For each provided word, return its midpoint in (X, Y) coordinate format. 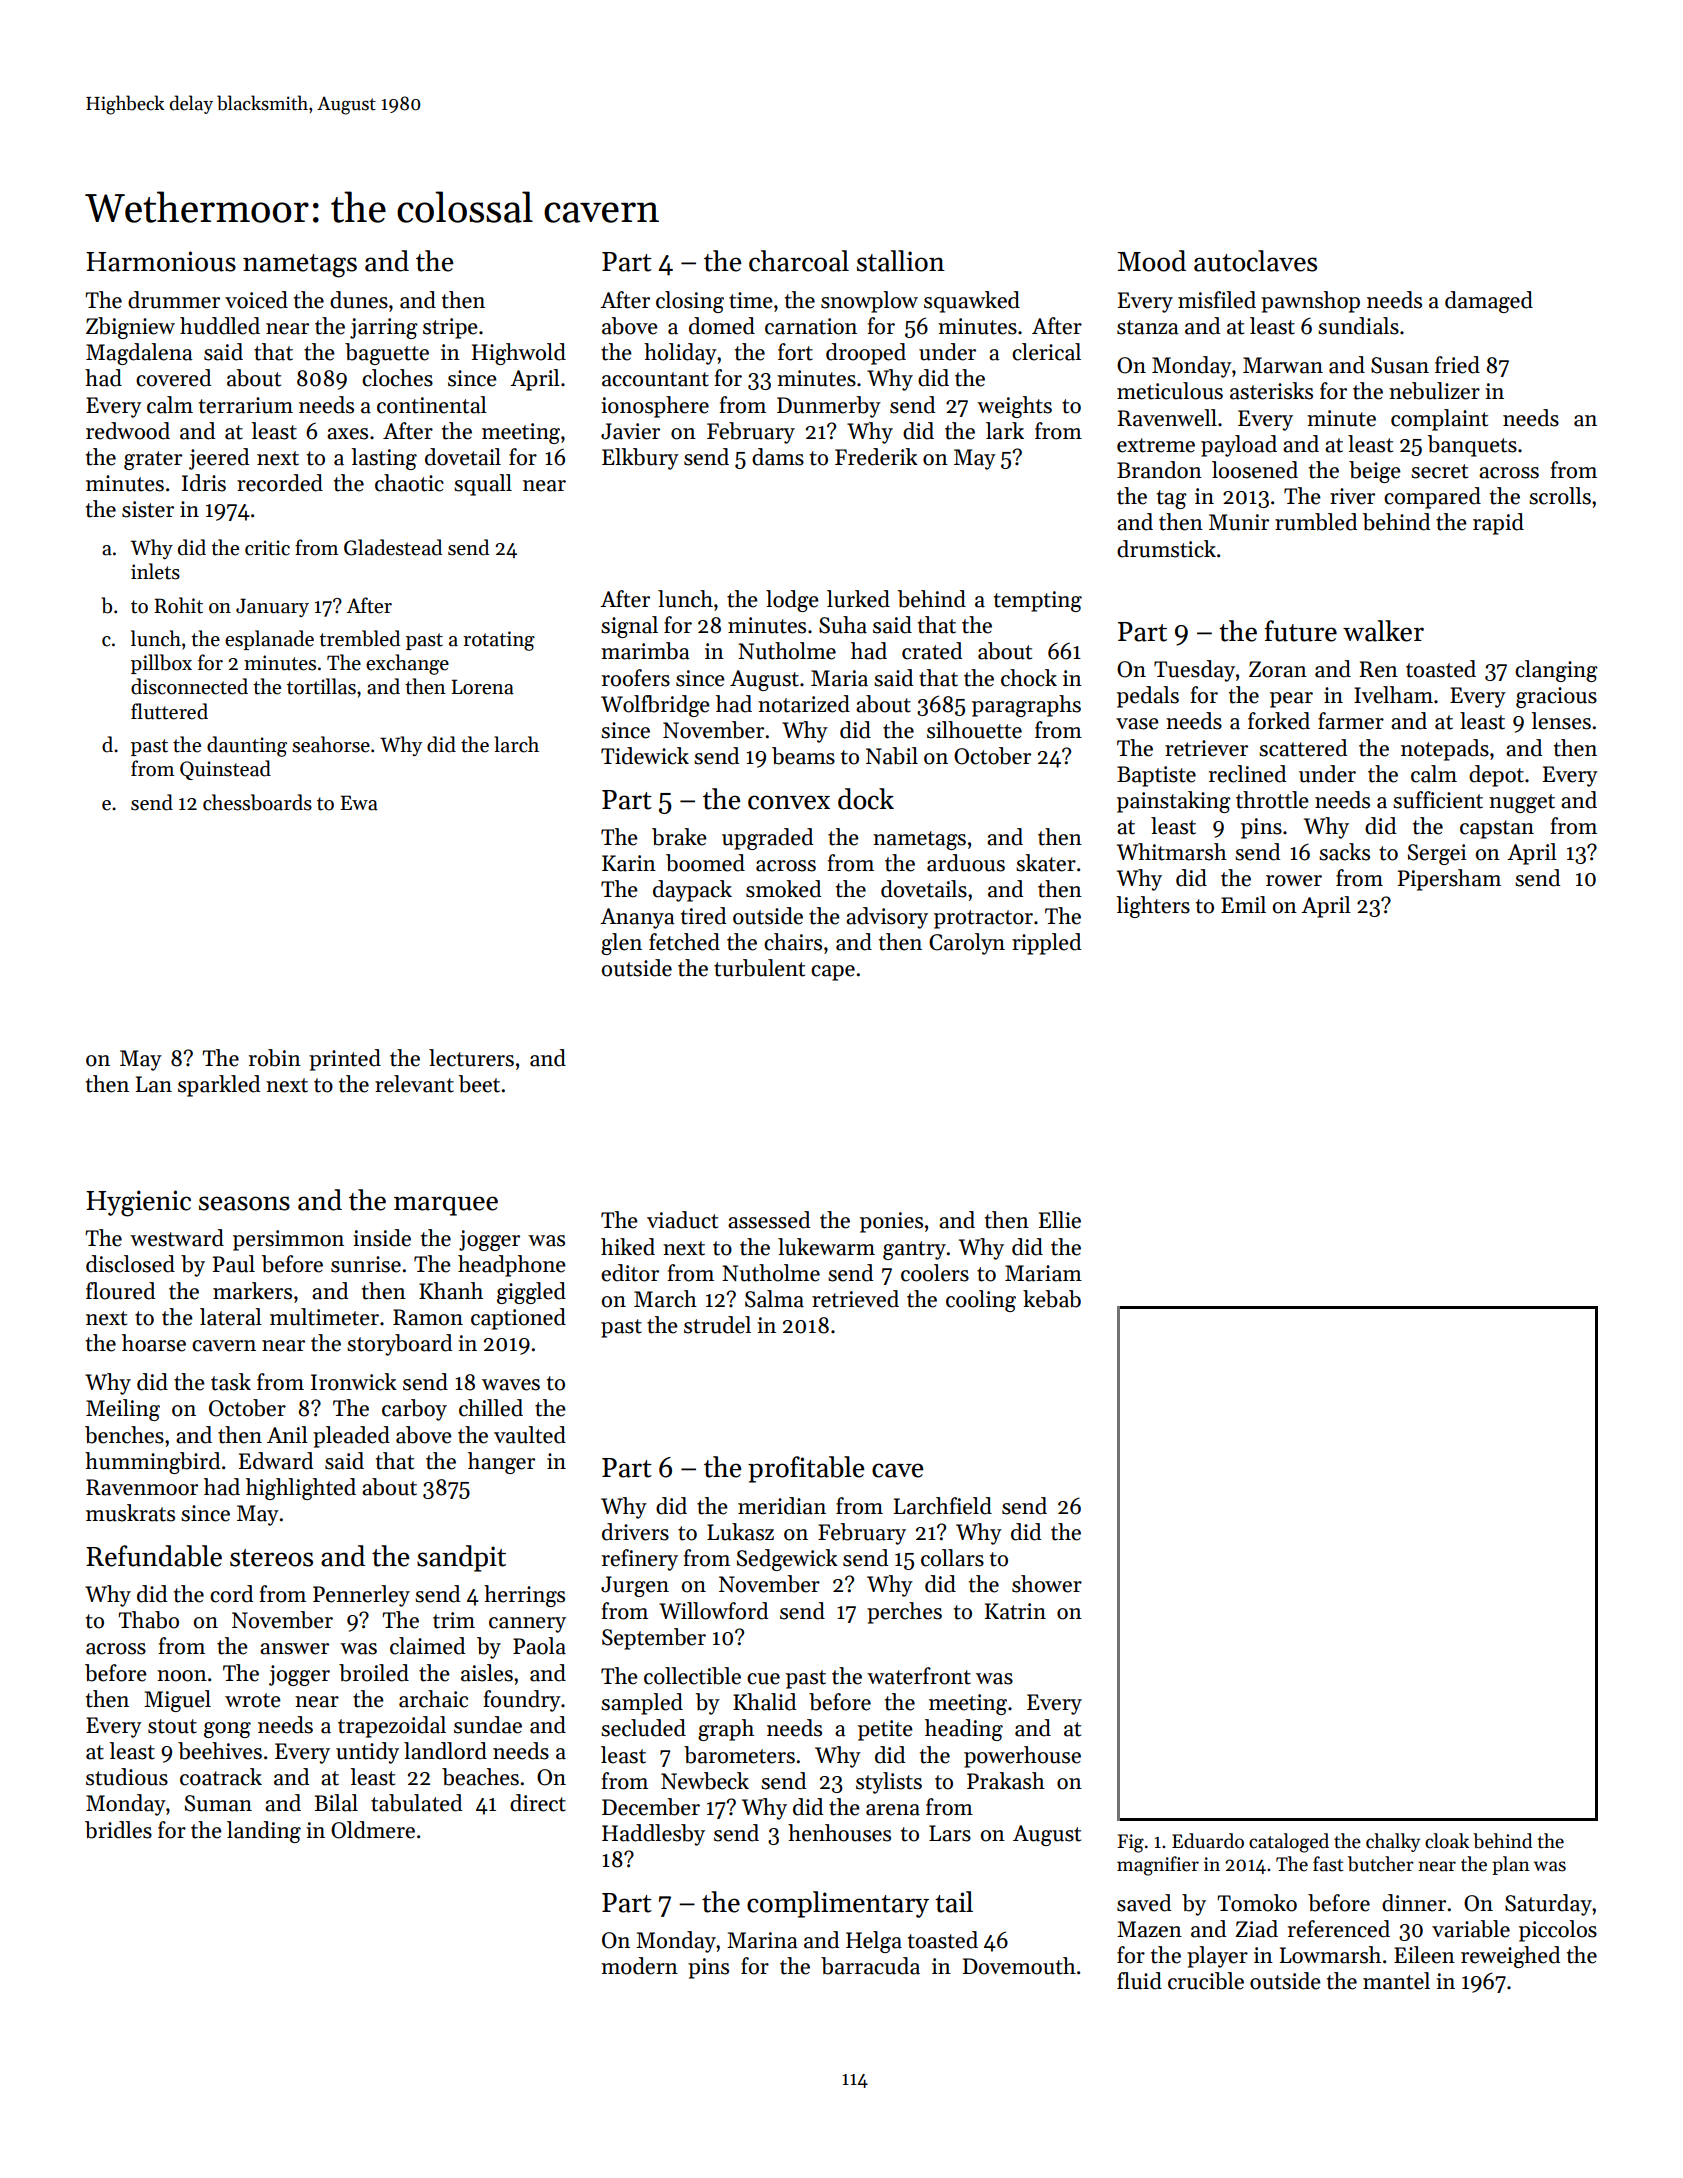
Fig (1130, 1843)
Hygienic (138, 1203)
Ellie (1060, 1220)
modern (639, 1966)
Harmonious (161, 261)
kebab (1052, 1299)
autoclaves (1255, 261)
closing (690, 302)
